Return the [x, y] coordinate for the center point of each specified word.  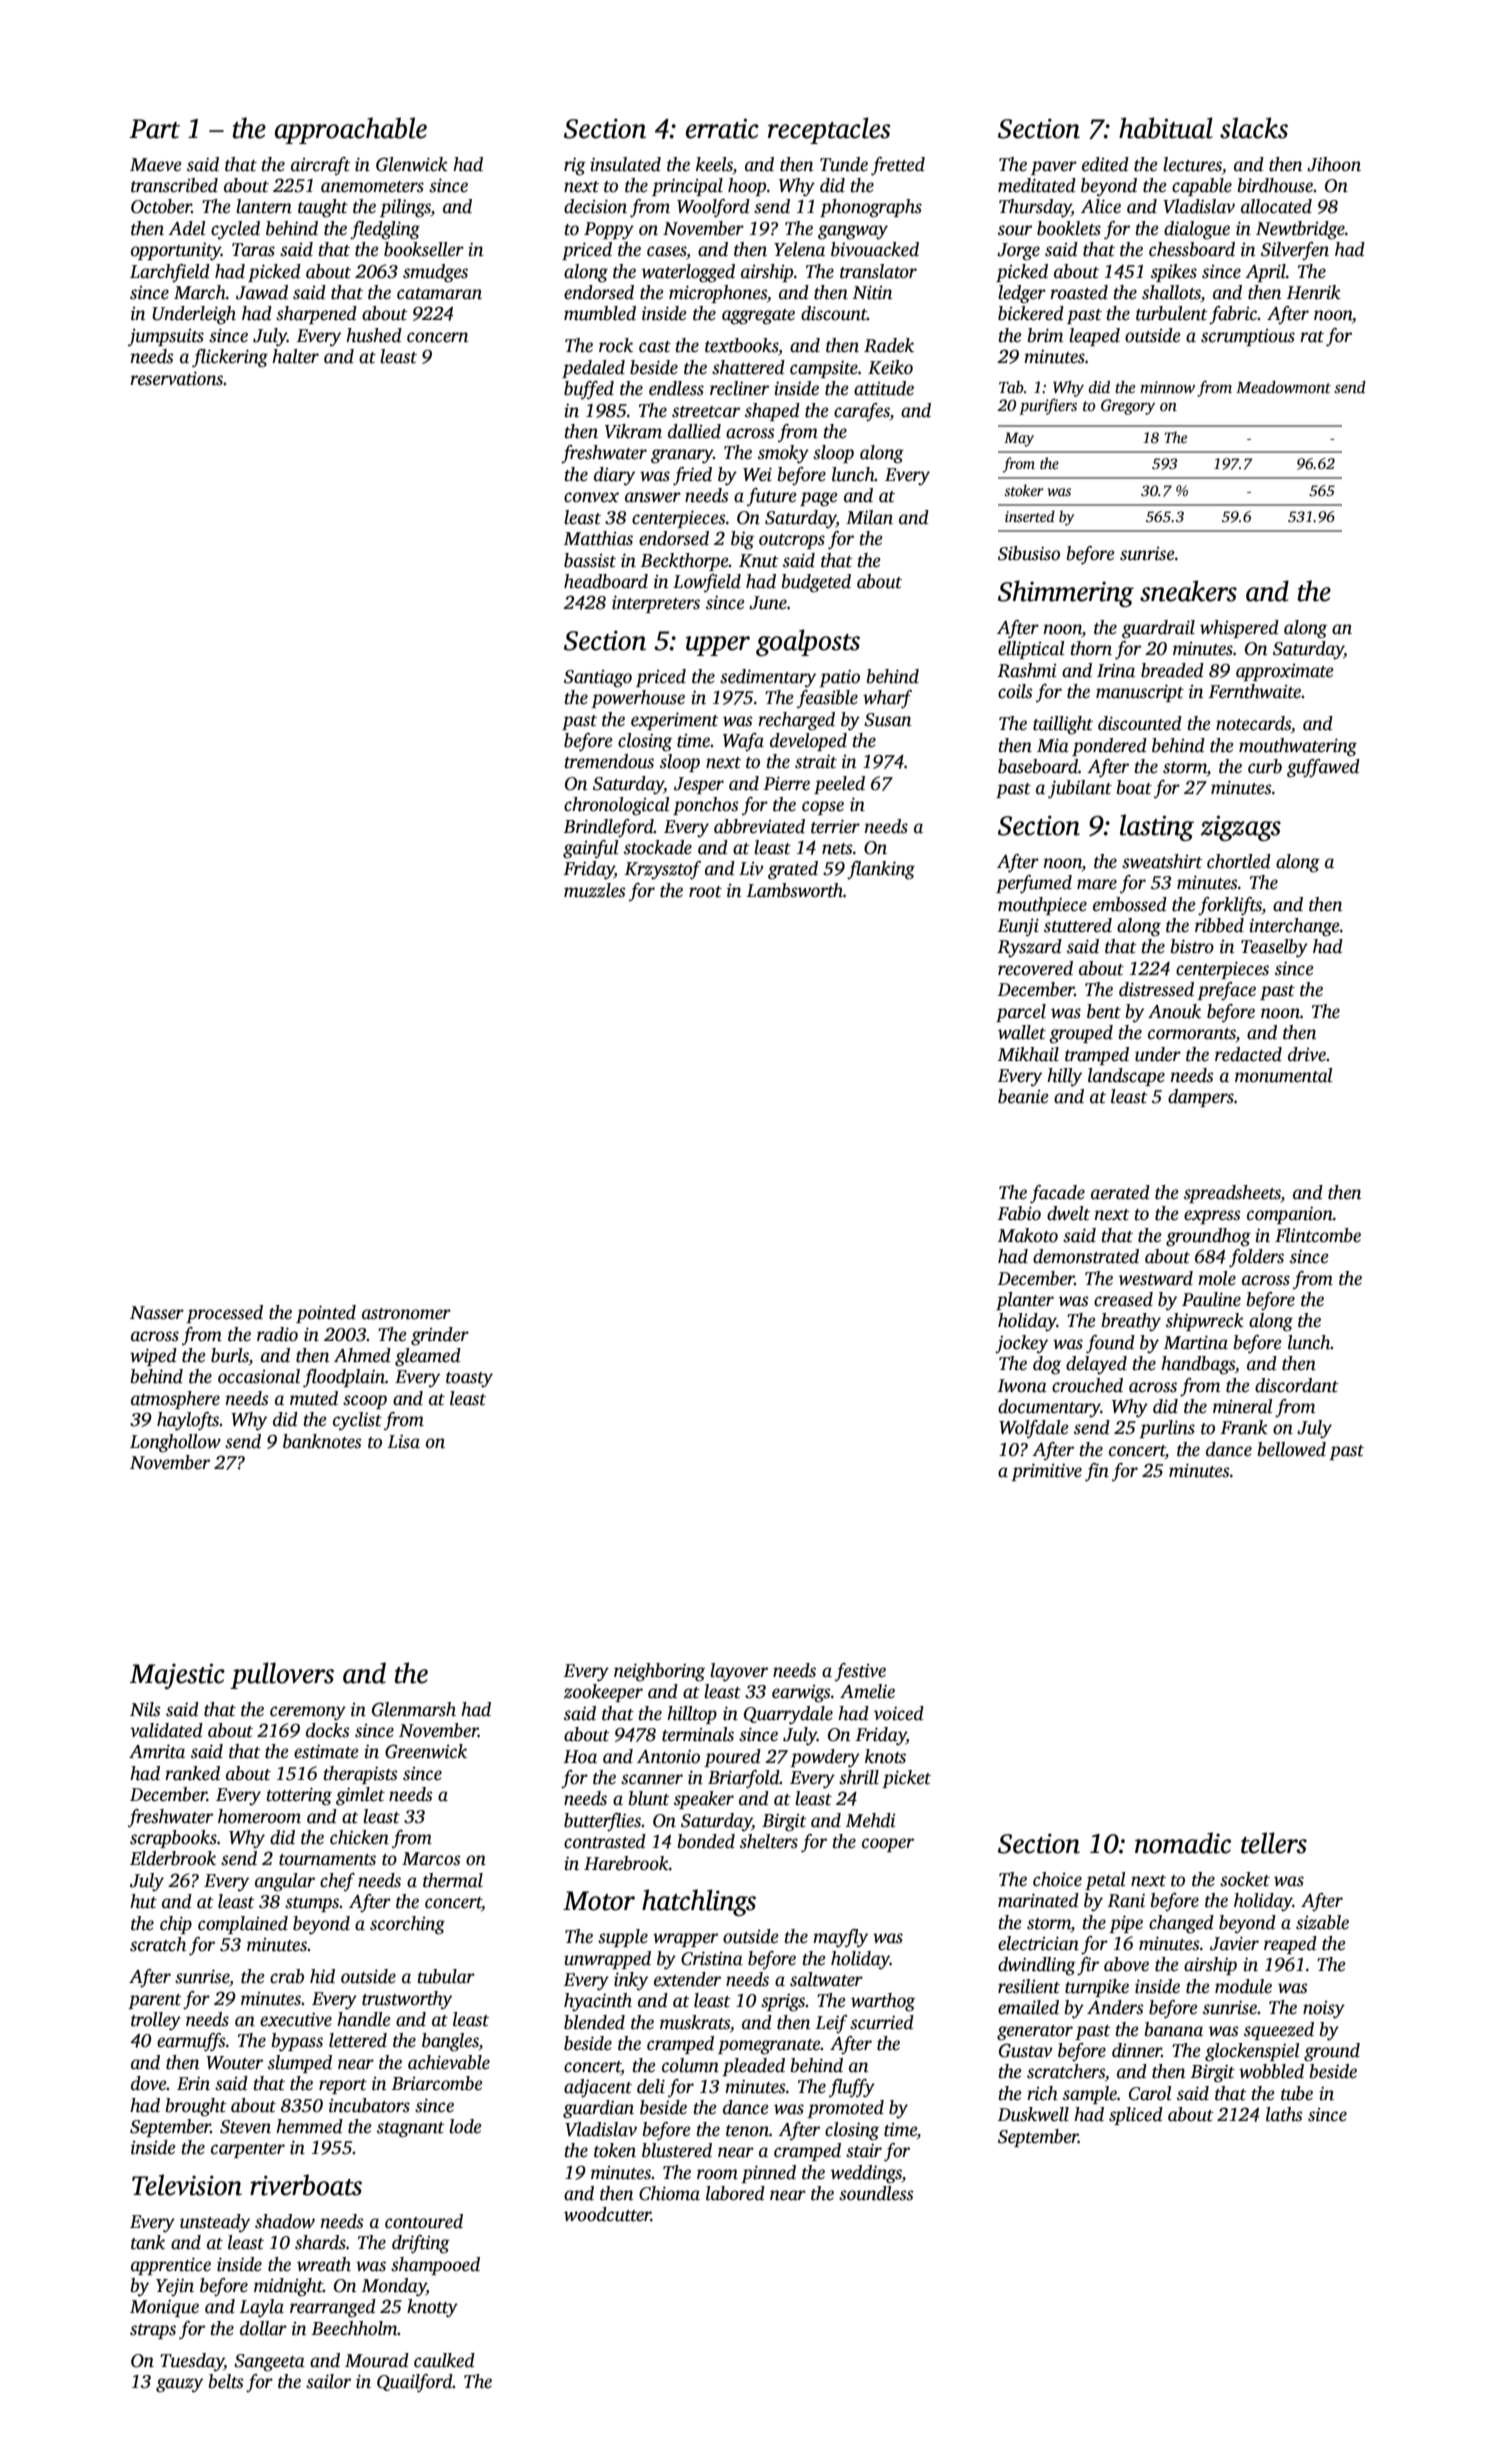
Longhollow [175, 1443]
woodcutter [607, 2214]
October [161, 206]
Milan [869, 517]
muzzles [595, 890]
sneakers [1188, 591]
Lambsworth [794, 890]
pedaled [593, 369]
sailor [328, 2381]
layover [739, 1672]
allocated [1276, 206]
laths [1284, 2114]
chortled [1239, 861]
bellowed [1292, 1449]
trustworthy [407, 2000]
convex [591, 497]
